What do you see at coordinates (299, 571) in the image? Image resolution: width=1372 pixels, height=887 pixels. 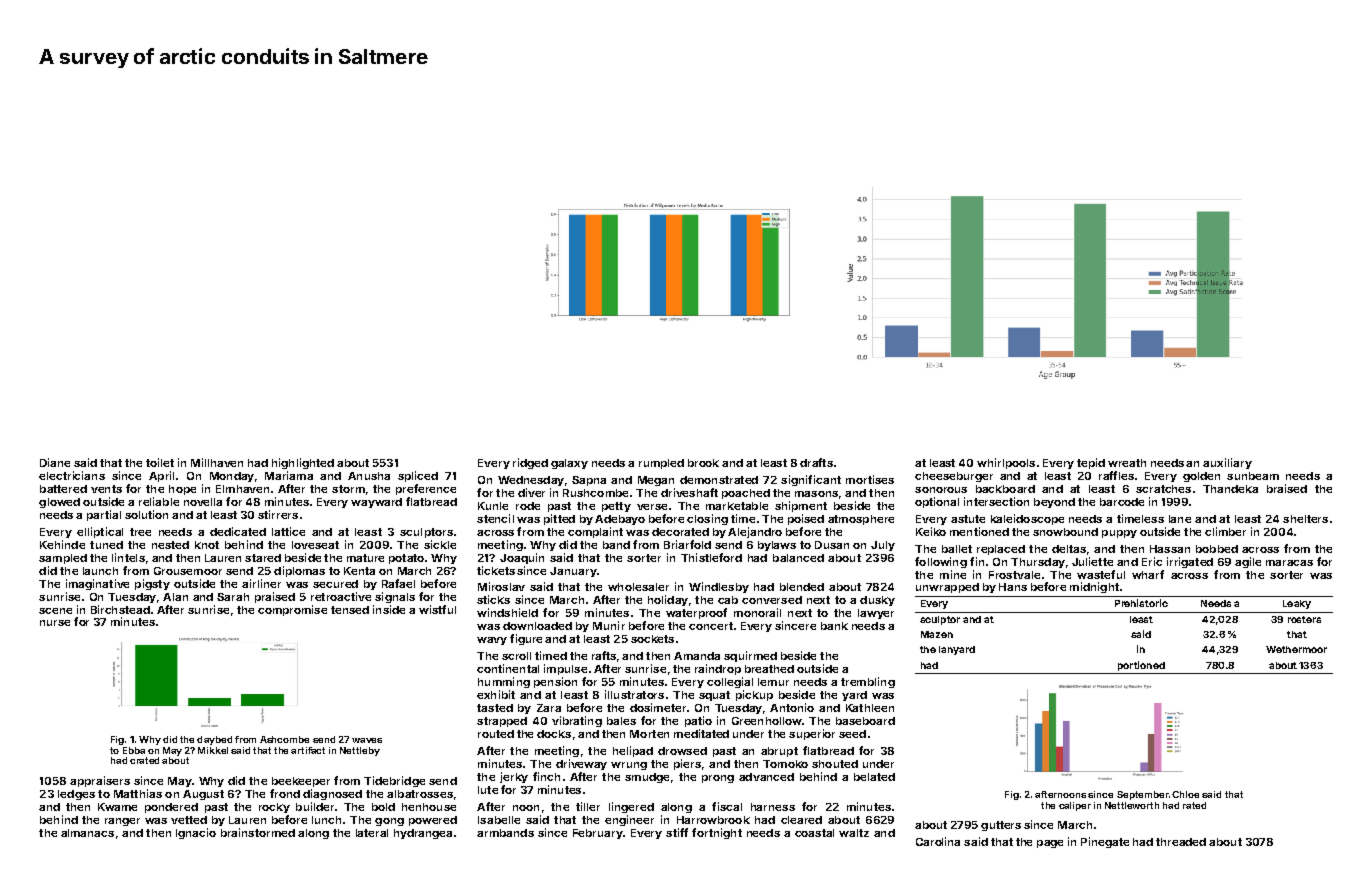 I see `diplomas` at bounding box center [299, 571].
